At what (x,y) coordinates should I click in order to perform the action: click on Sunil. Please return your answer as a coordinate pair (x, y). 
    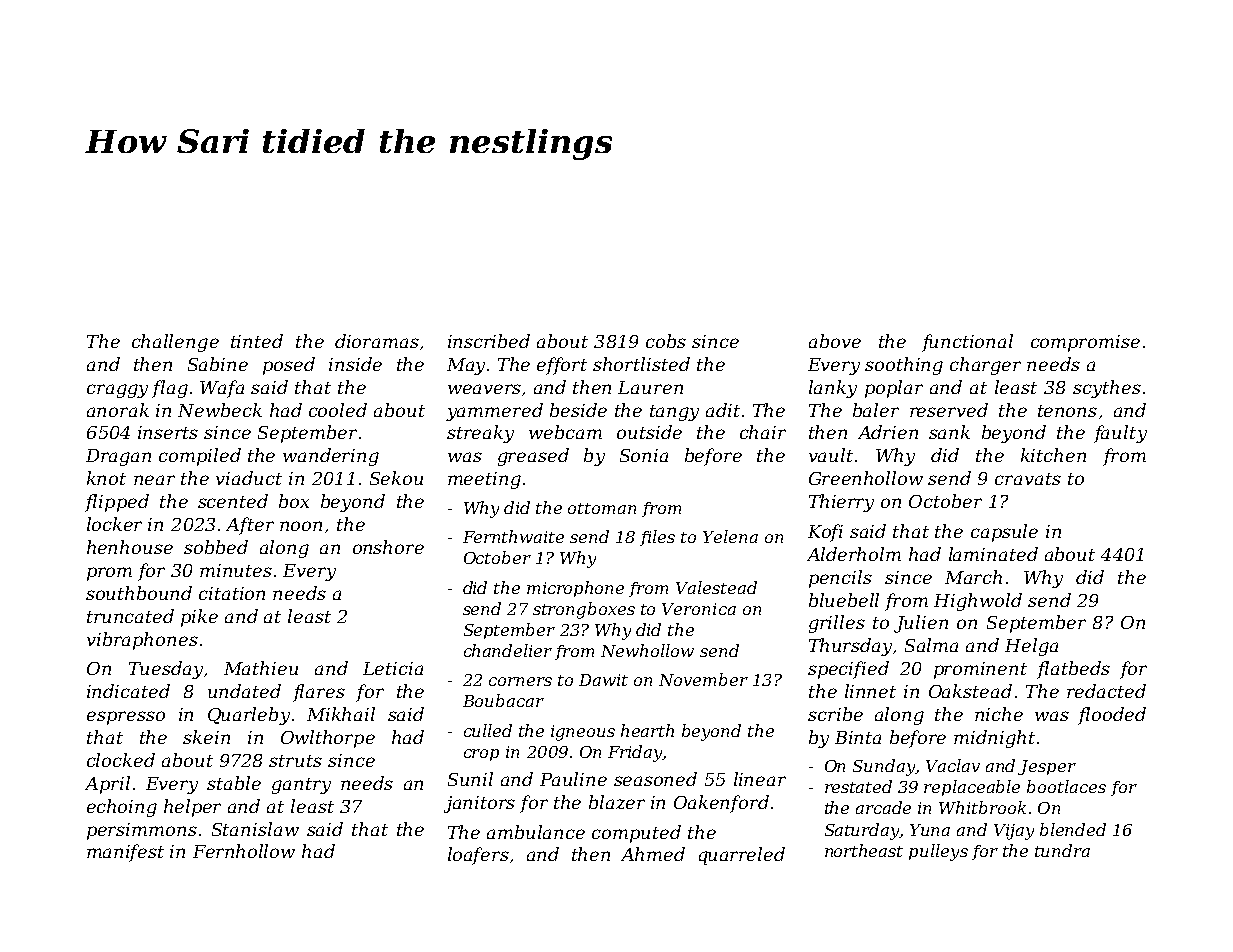
    Looking at the image, I should click on (470, 779).
